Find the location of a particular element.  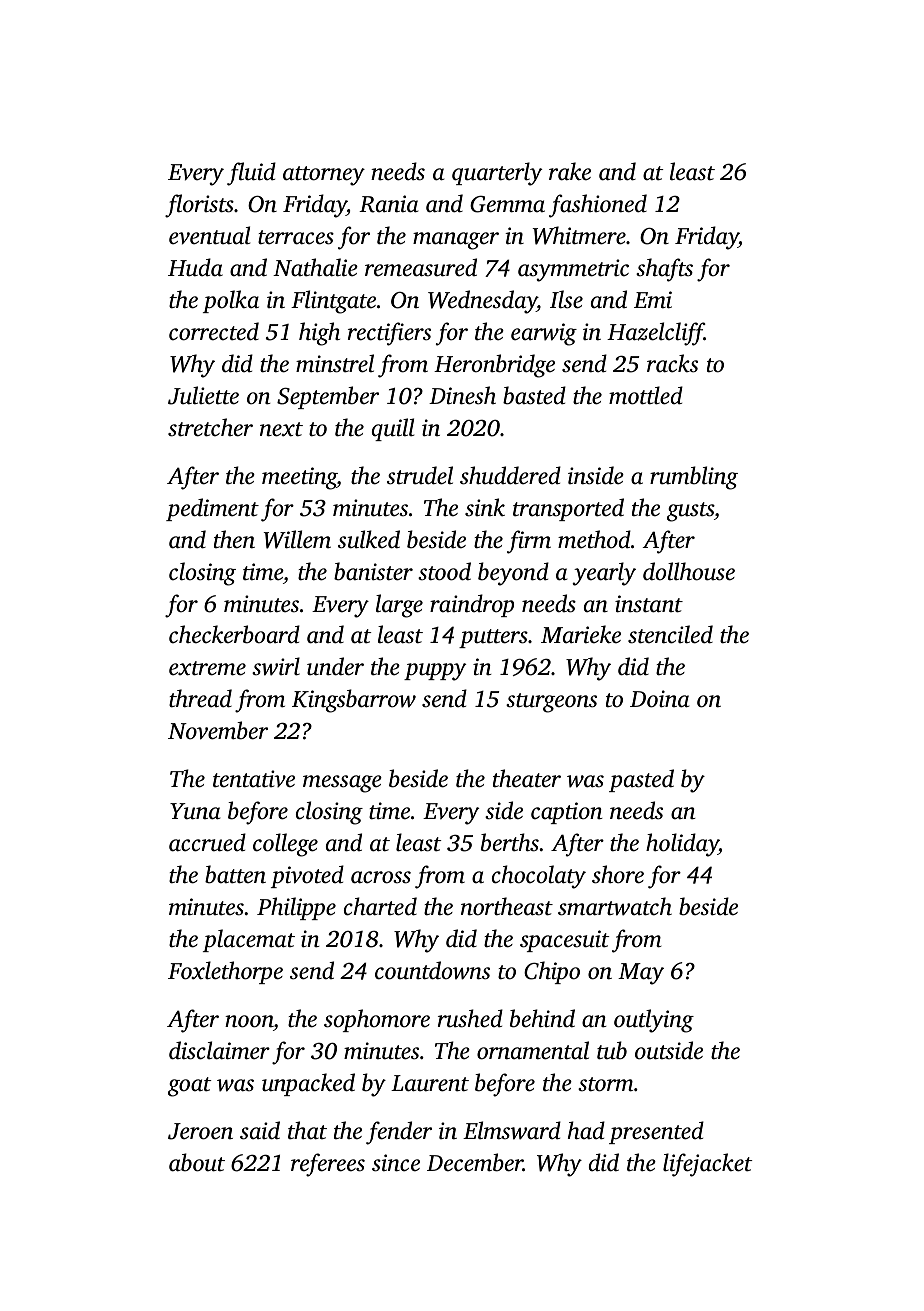

lifejacket is located at coordinates (708, 1165).
